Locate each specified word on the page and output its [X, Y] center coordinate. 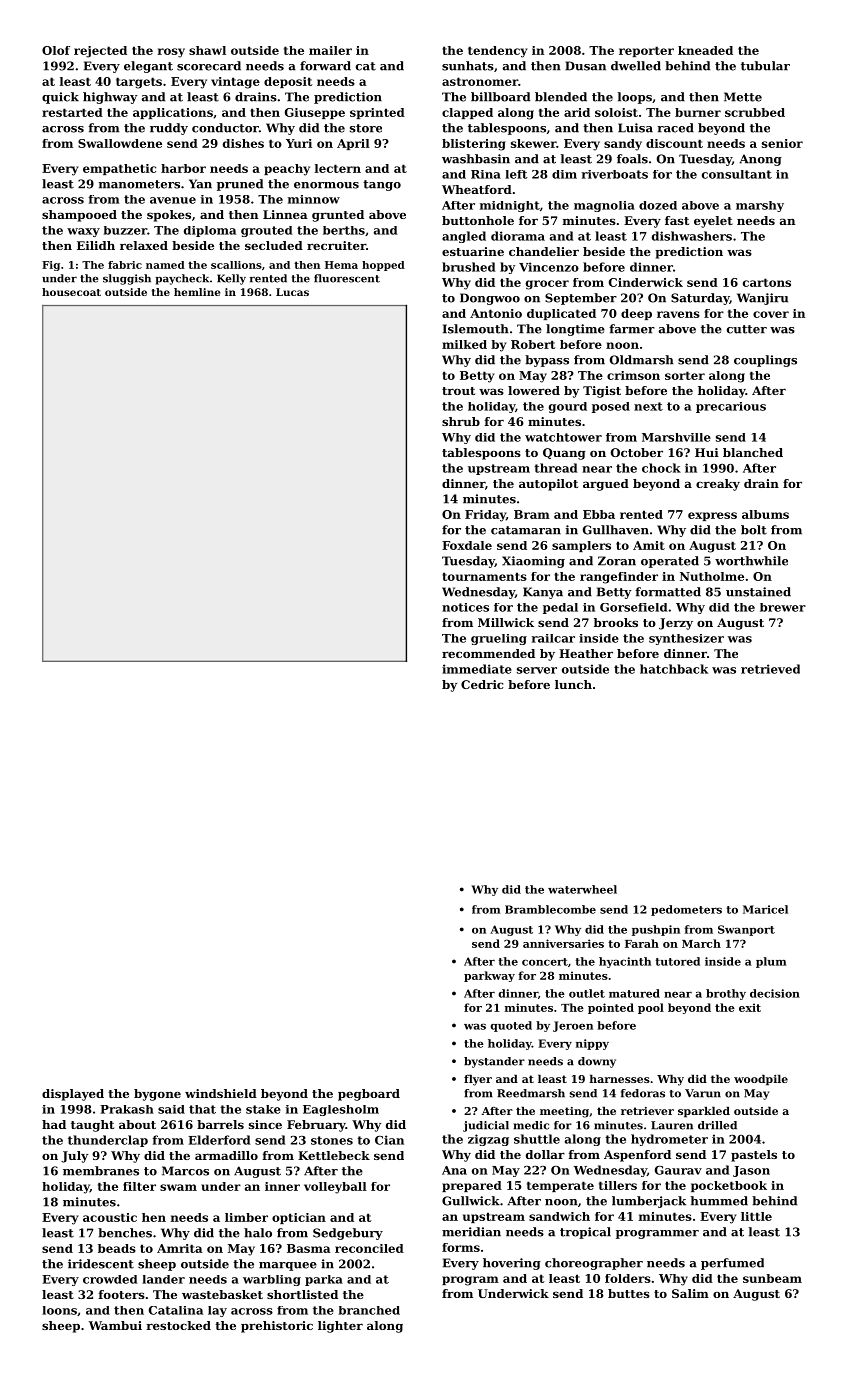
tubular [765, 66]
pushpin [656, 930]
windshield [221, 1093]
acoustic [110, 1217]
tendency [497, 52]
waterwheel [582, 889]
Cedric [482, 684]
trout [458, 391]
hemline [197, 292]
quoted [511, 1026]
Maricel [765, 909]
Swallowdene [120, 143]
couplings [765, 361]
